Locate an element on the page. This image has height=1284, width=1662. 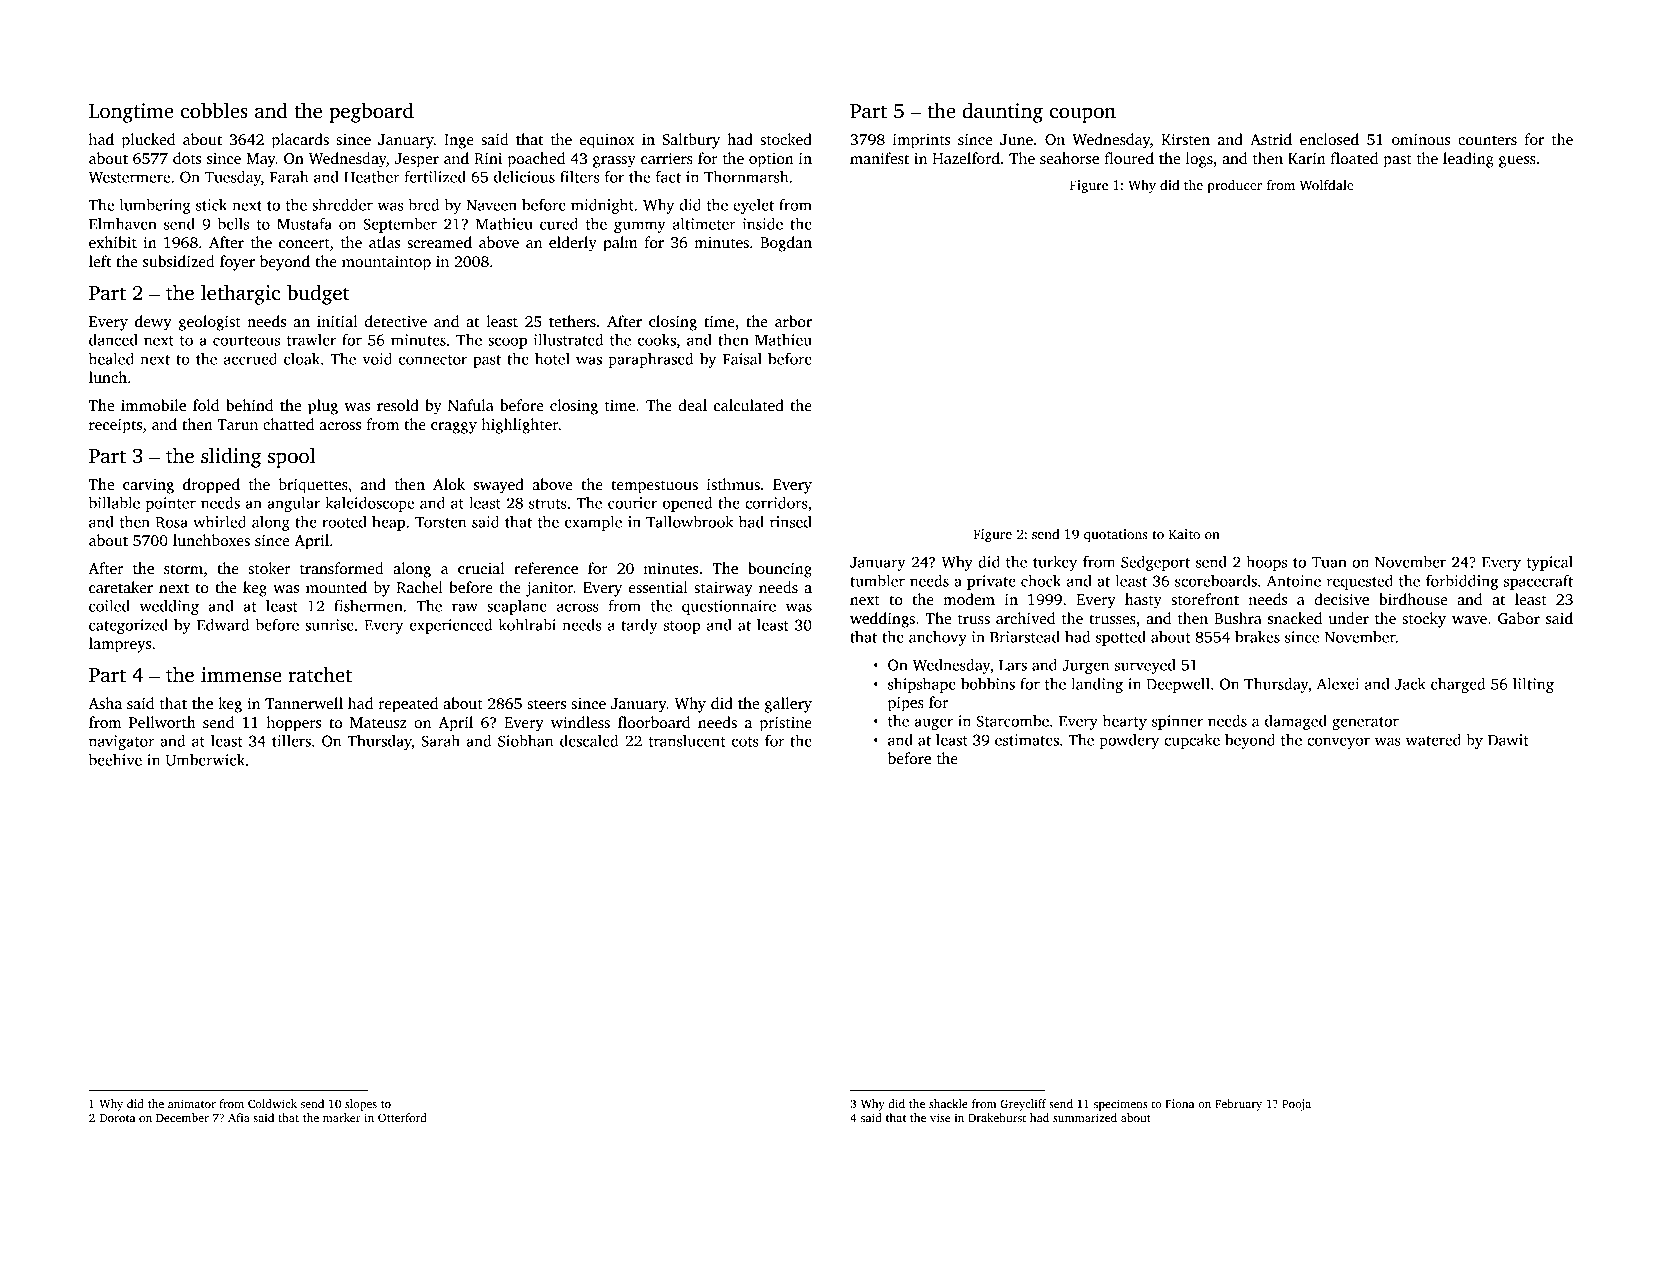
quotations is located at coordinates (1116, 535).
